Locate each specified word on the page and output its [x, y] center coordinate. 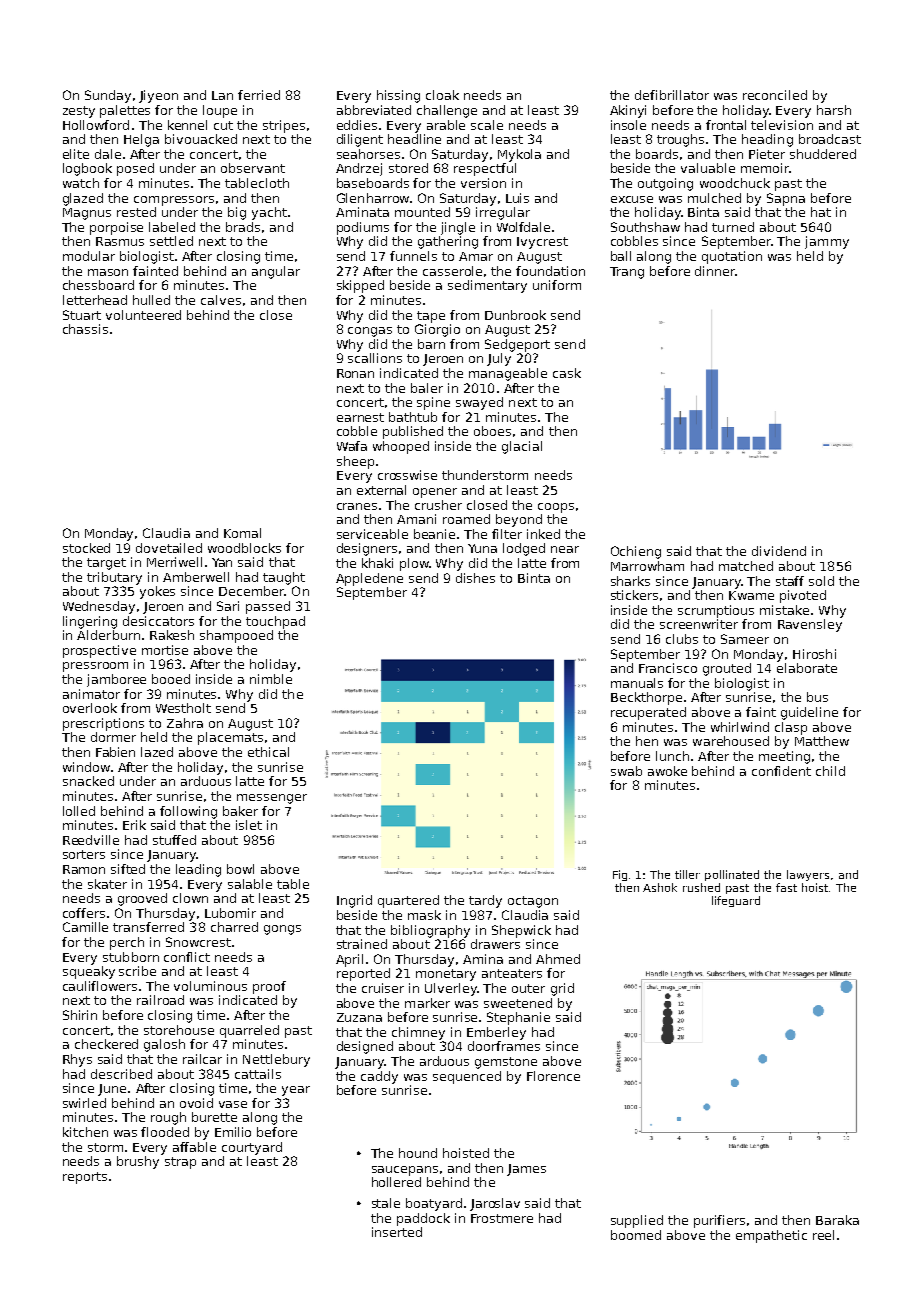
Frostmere [502, 1218]
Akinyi [628, 111]
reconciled [775, 95]
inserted [397, 1232]
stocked [86, 548]
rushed [701, 887]
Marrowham [647, 566]
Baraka [837, 1220]
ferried [259, 95]
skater [107, 884]
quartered [408, 901]
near [565, 549]
